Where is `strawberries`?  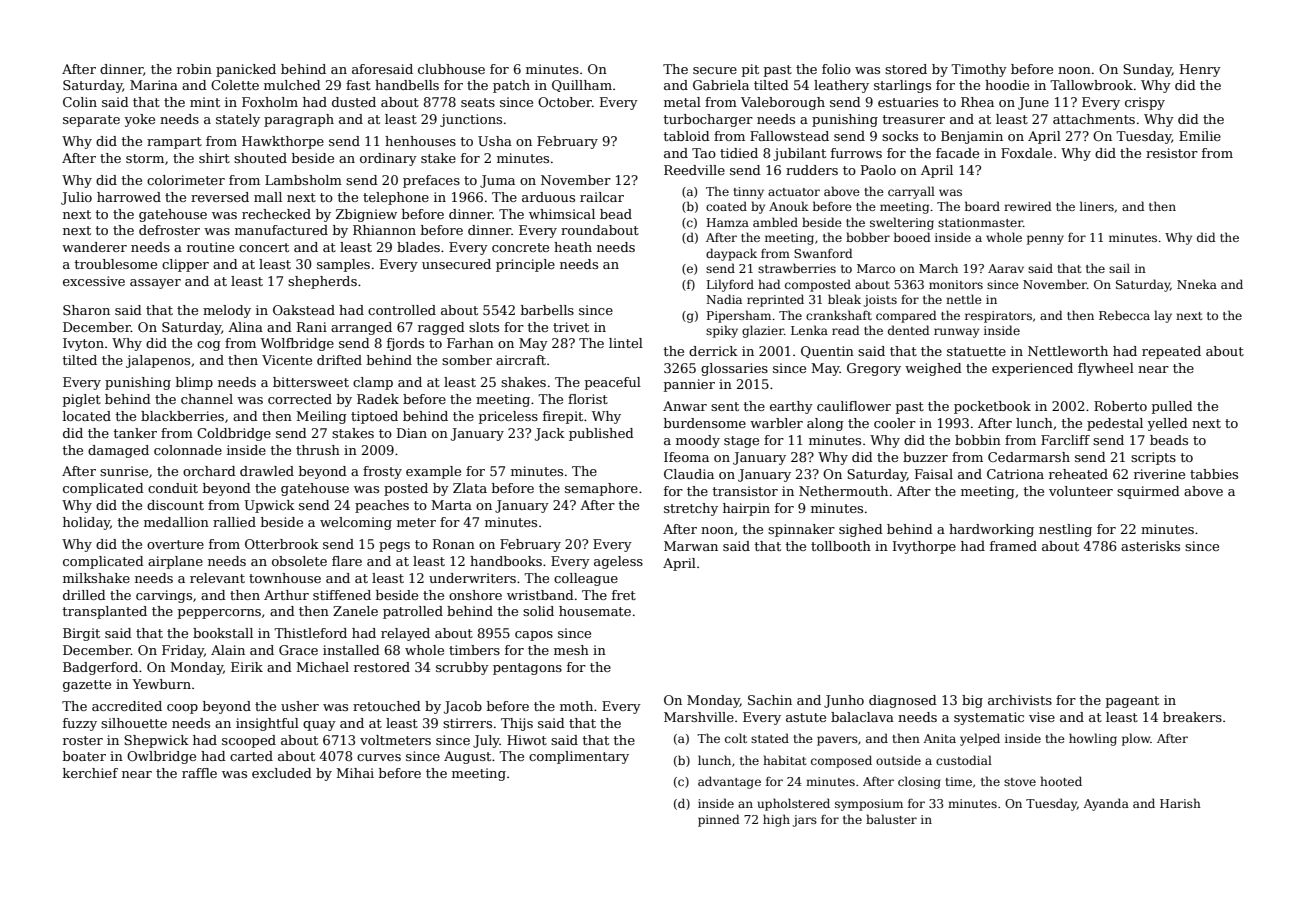
strawberries is located at coordinates (797, 268).
